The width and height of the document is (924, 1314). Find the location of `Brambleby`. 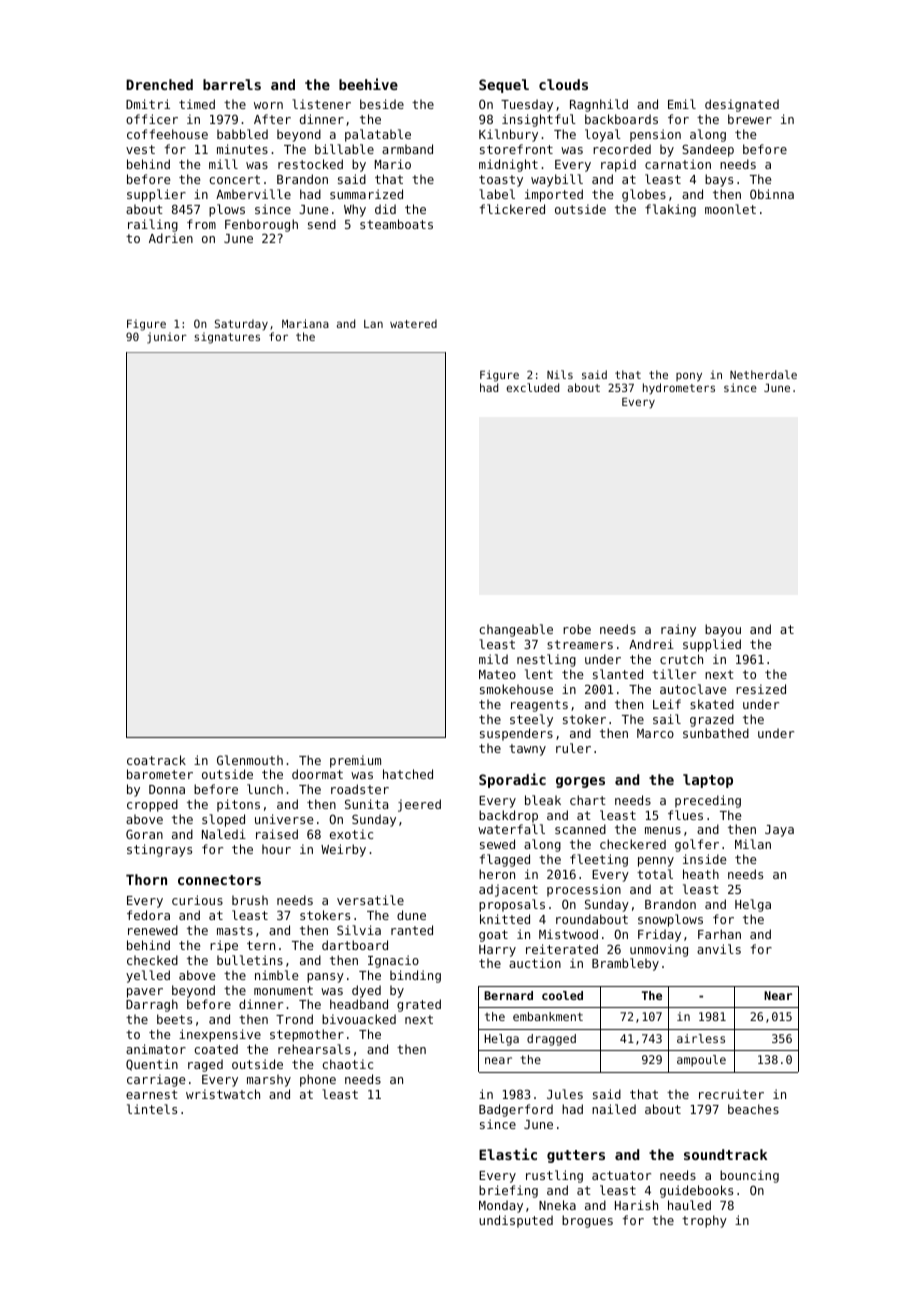

Brambleby is located at coordinates (625, 964).
